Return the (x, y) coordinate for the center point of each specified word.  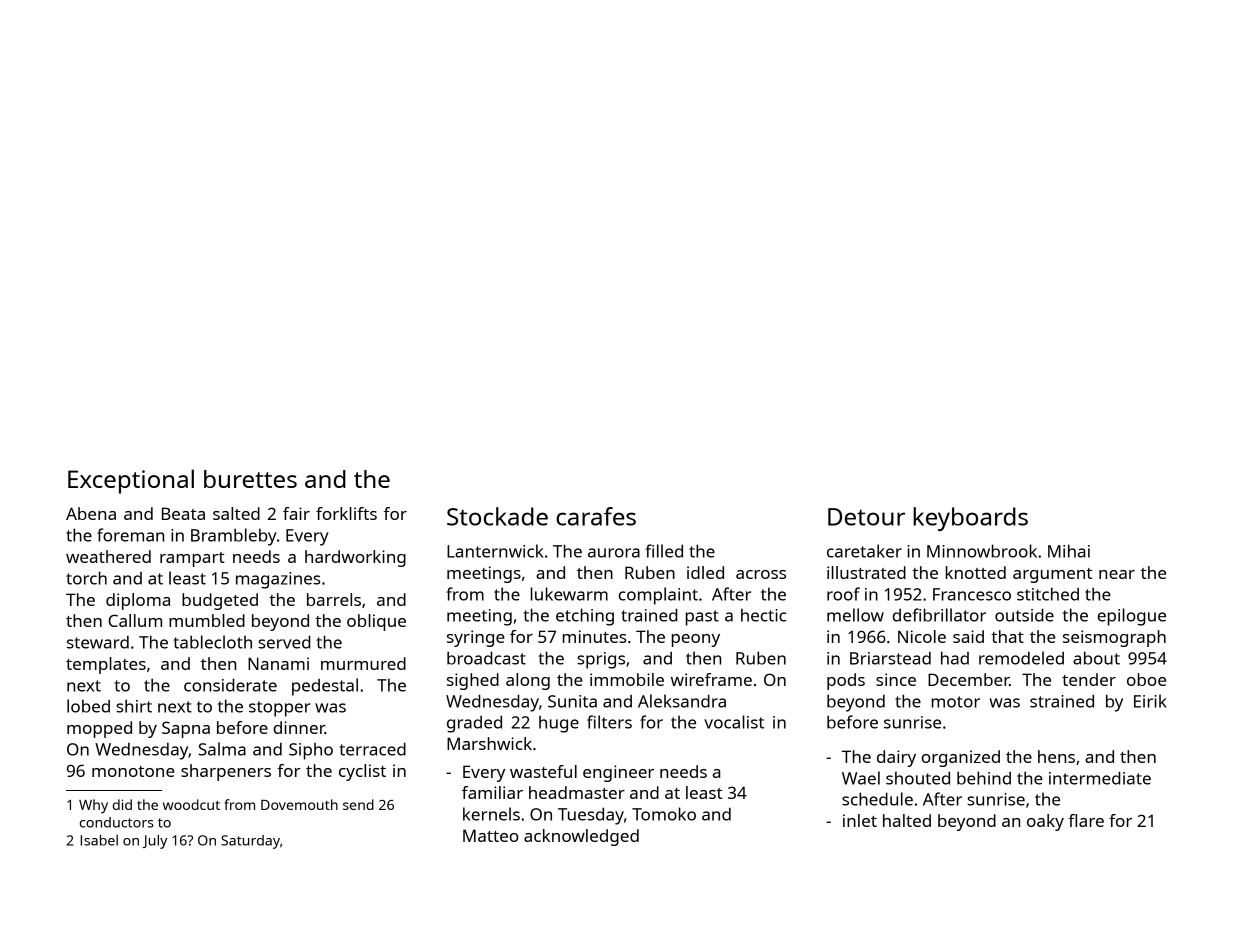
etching (585, 617)
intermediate (1100, 778)
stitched (1048, 594)
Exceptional (131, 481)
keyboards (970, 519)
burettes (250, 479)
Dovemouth (299, 804)
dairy (896, 758)
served (284, 642)
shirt (134, 706)
